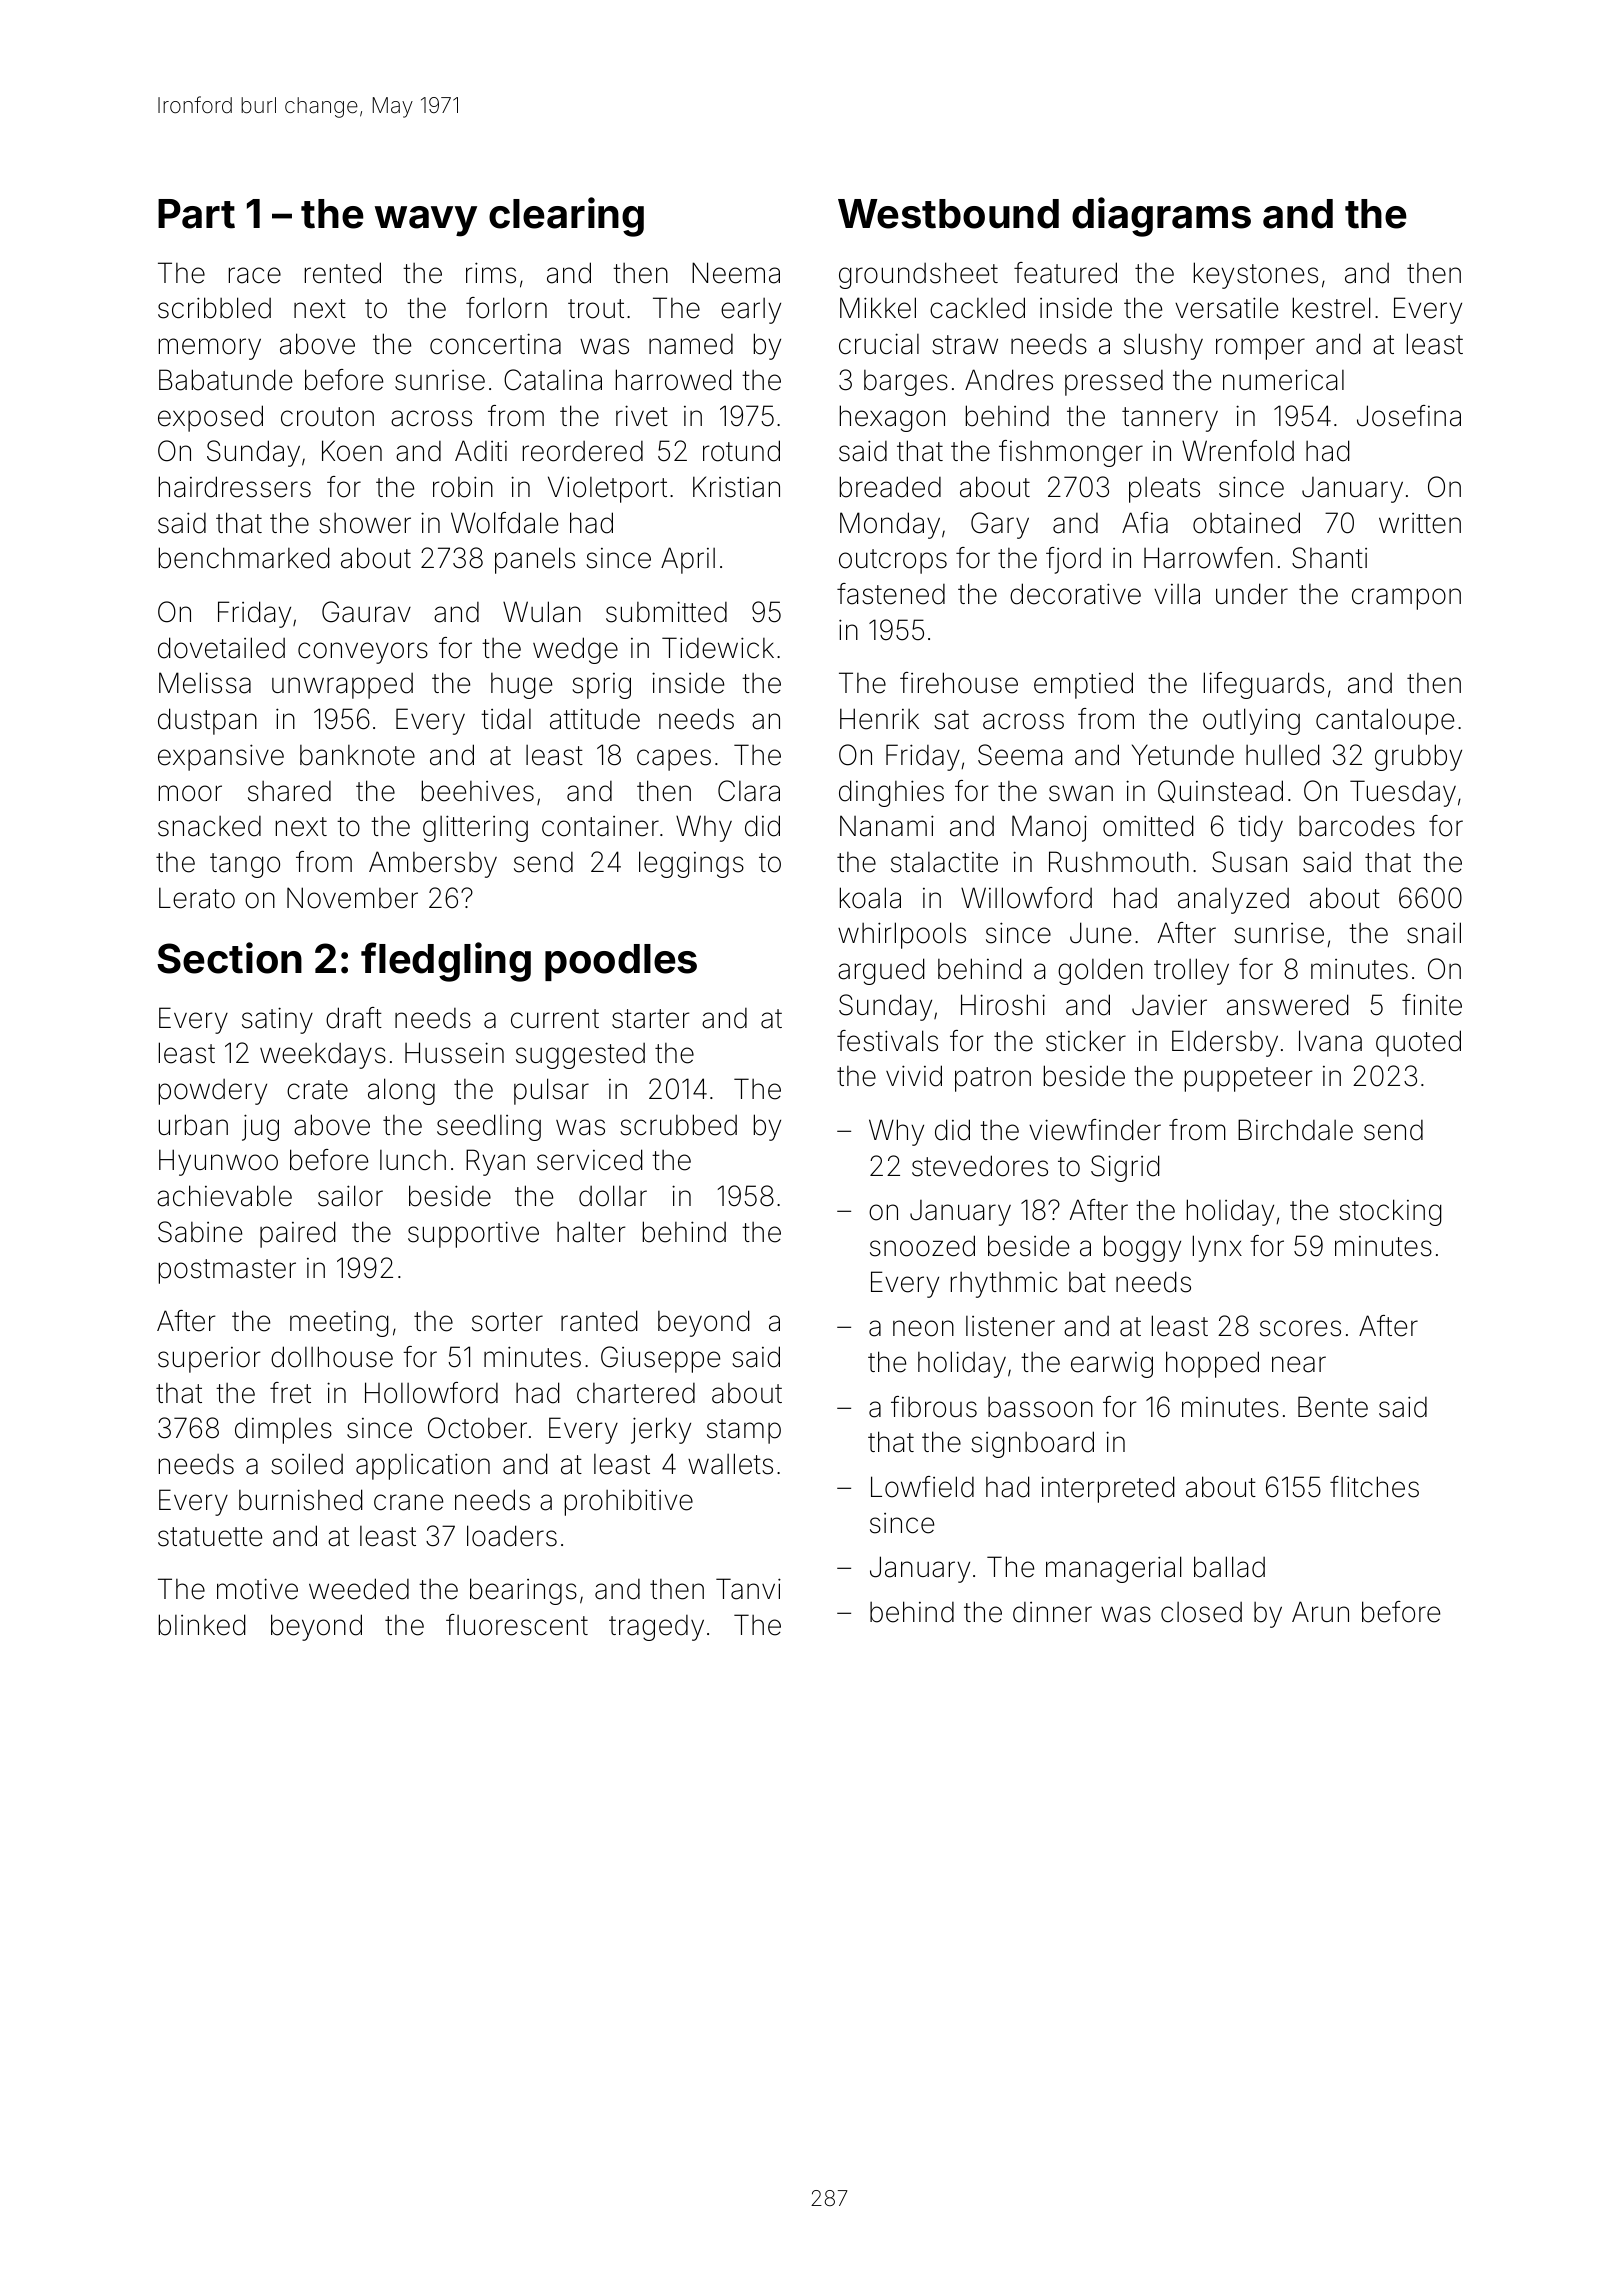  Describe the element at coordinates (730, 1464) in the screenshot. I see `wallets` at that location.
